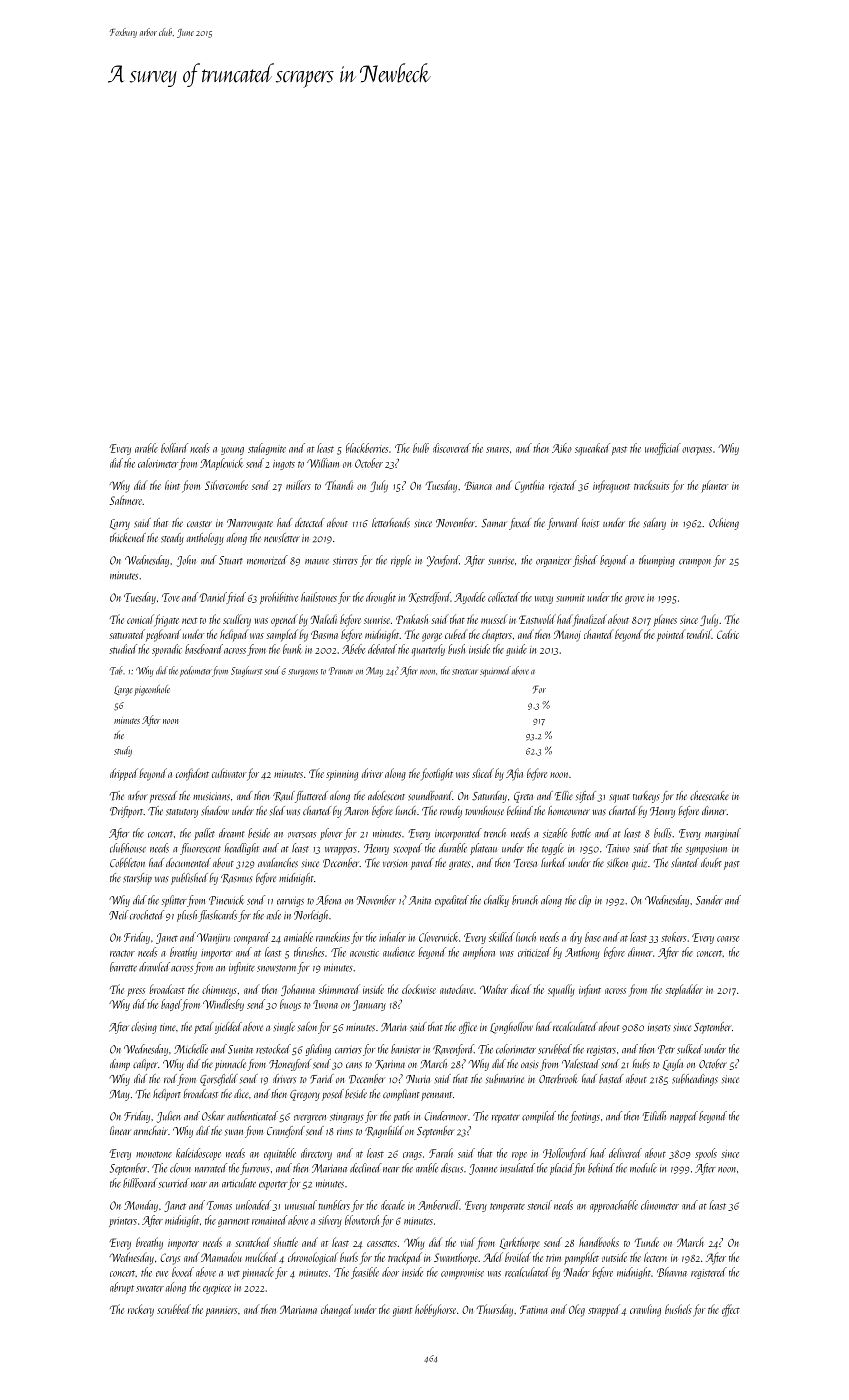 The height and width of the screenshot is (1400, 849). Describe the element at coordinates (614, 1206) in the screenshot. I see `approachable` at that location.
